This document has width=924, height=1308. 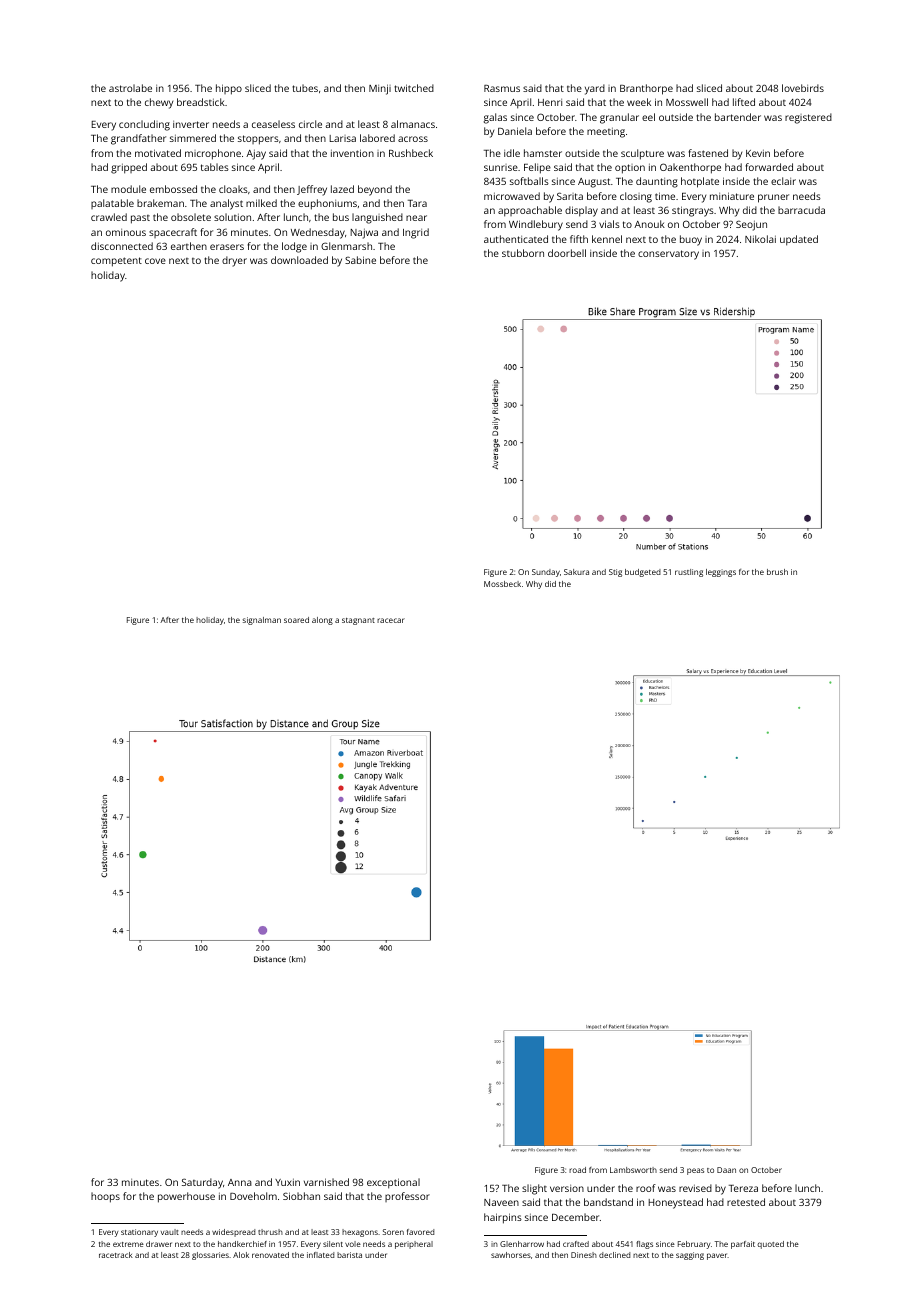 I want to click on Mosswell, so click(x=687, y=102).
